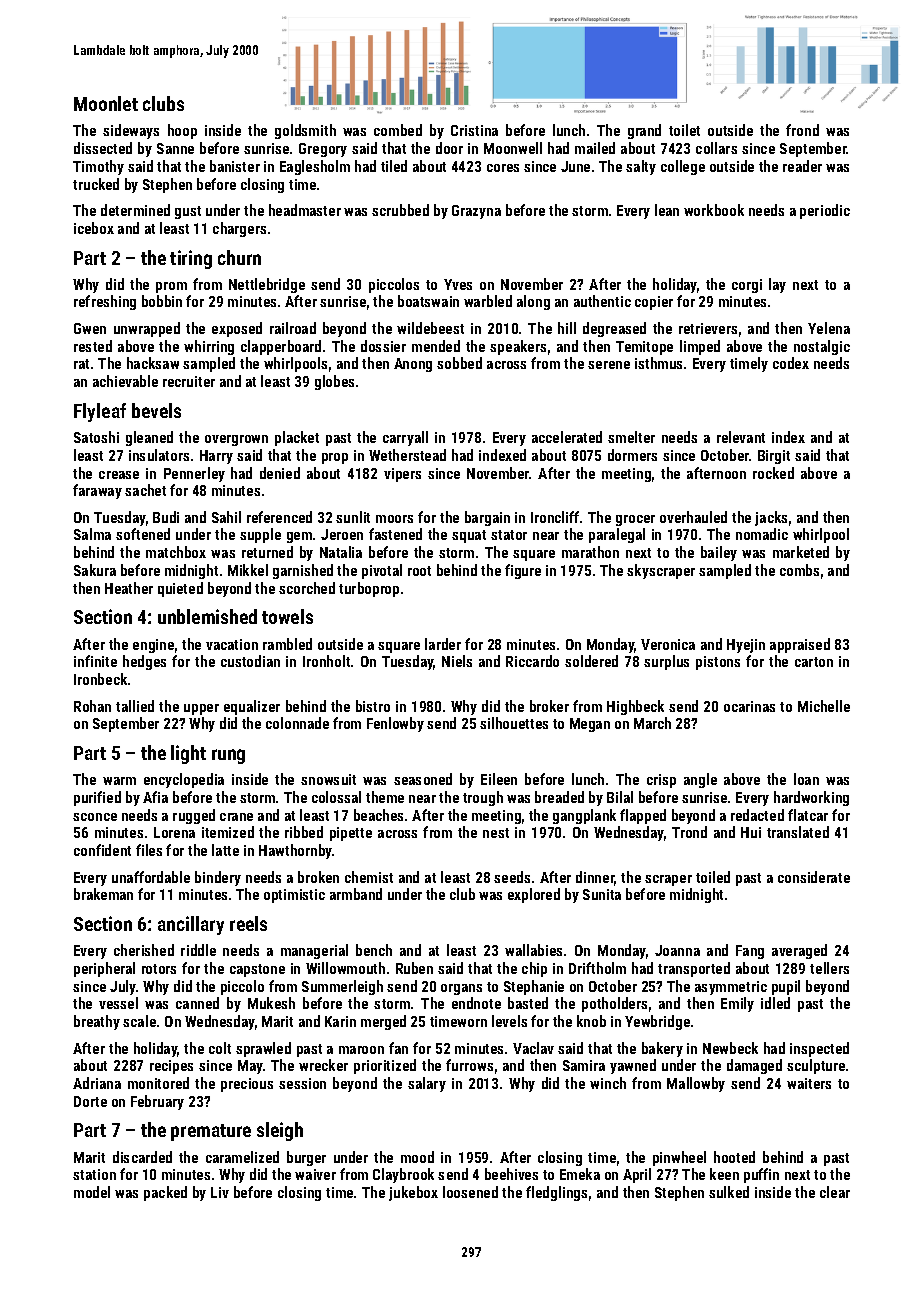  Describe the element at coordinates (236, 817) in the page. I see `crane` at that location.
